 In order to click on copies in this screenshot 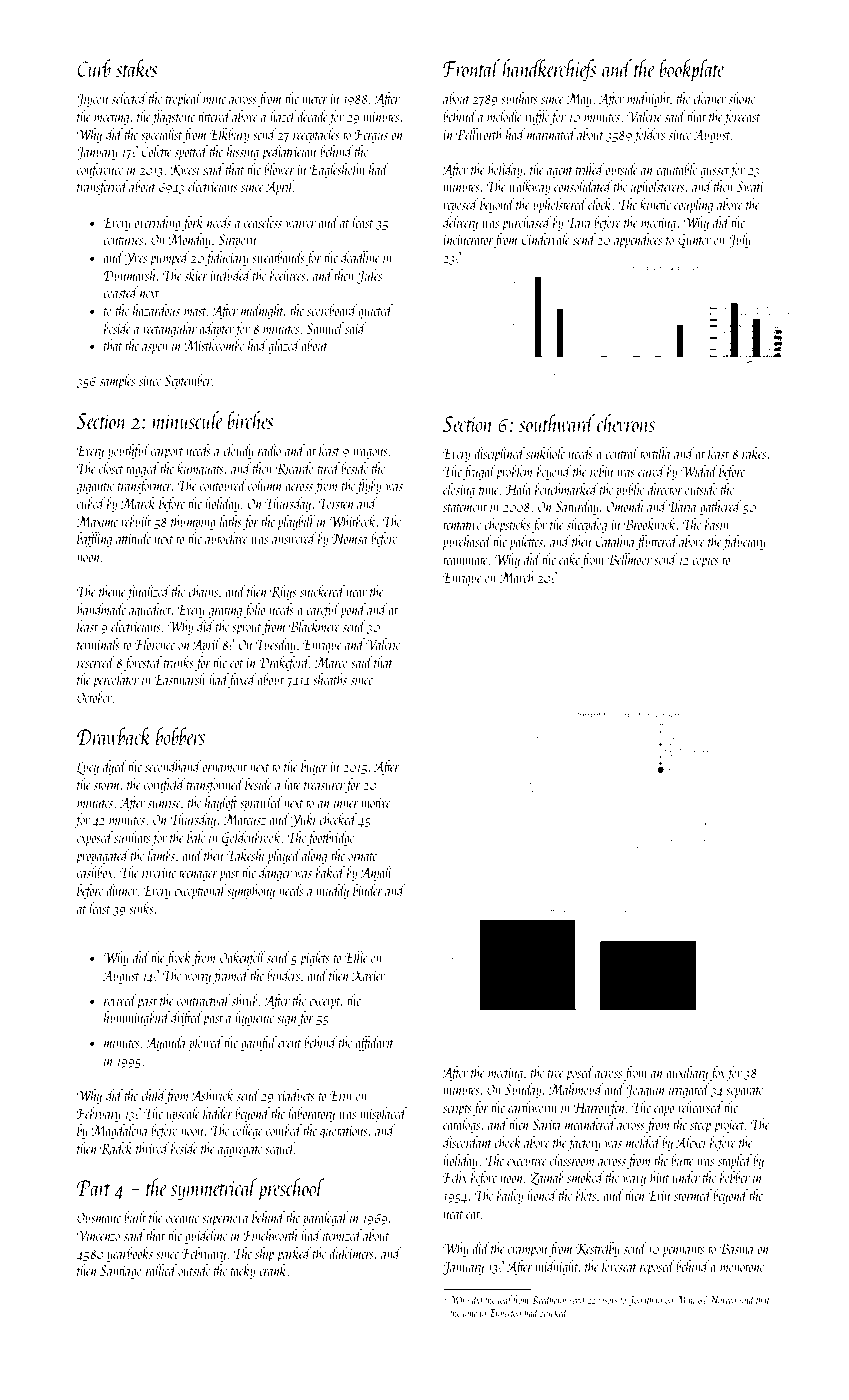, I will do `click(705, 561)`.
